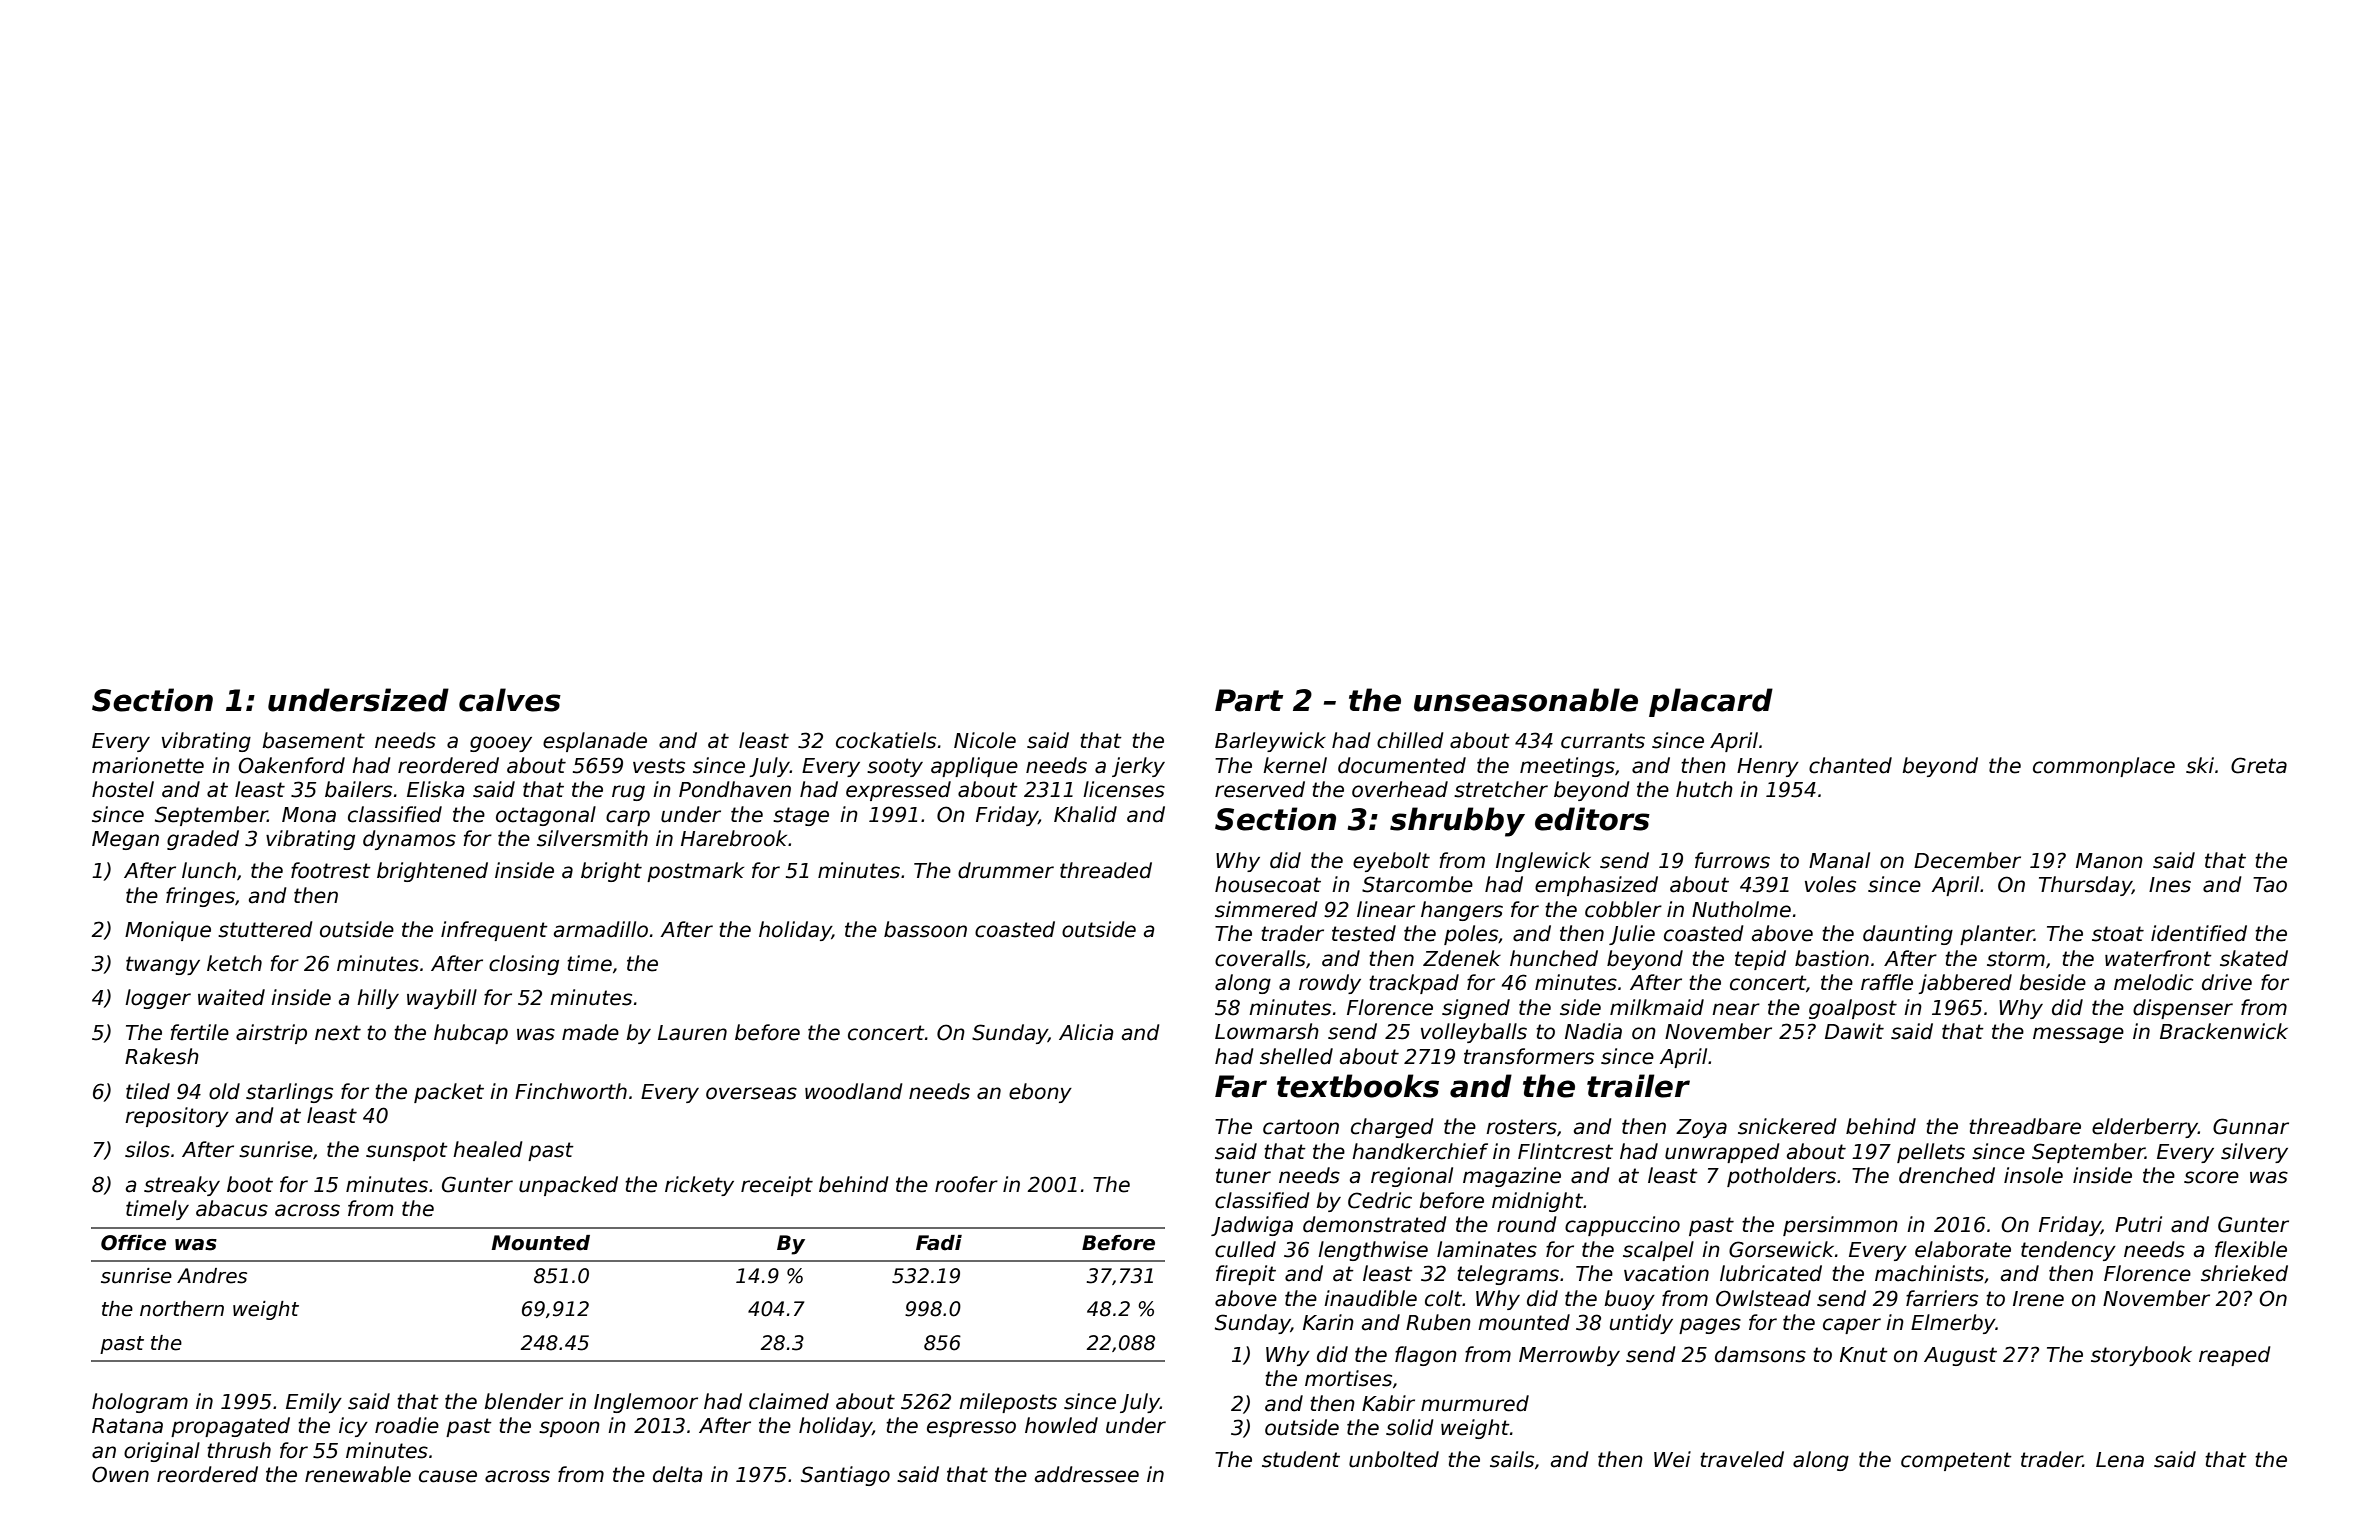  What do you see at coordinates (1850, 765) in the document?
I see `chanted` at bounding box center [1850, 765].
